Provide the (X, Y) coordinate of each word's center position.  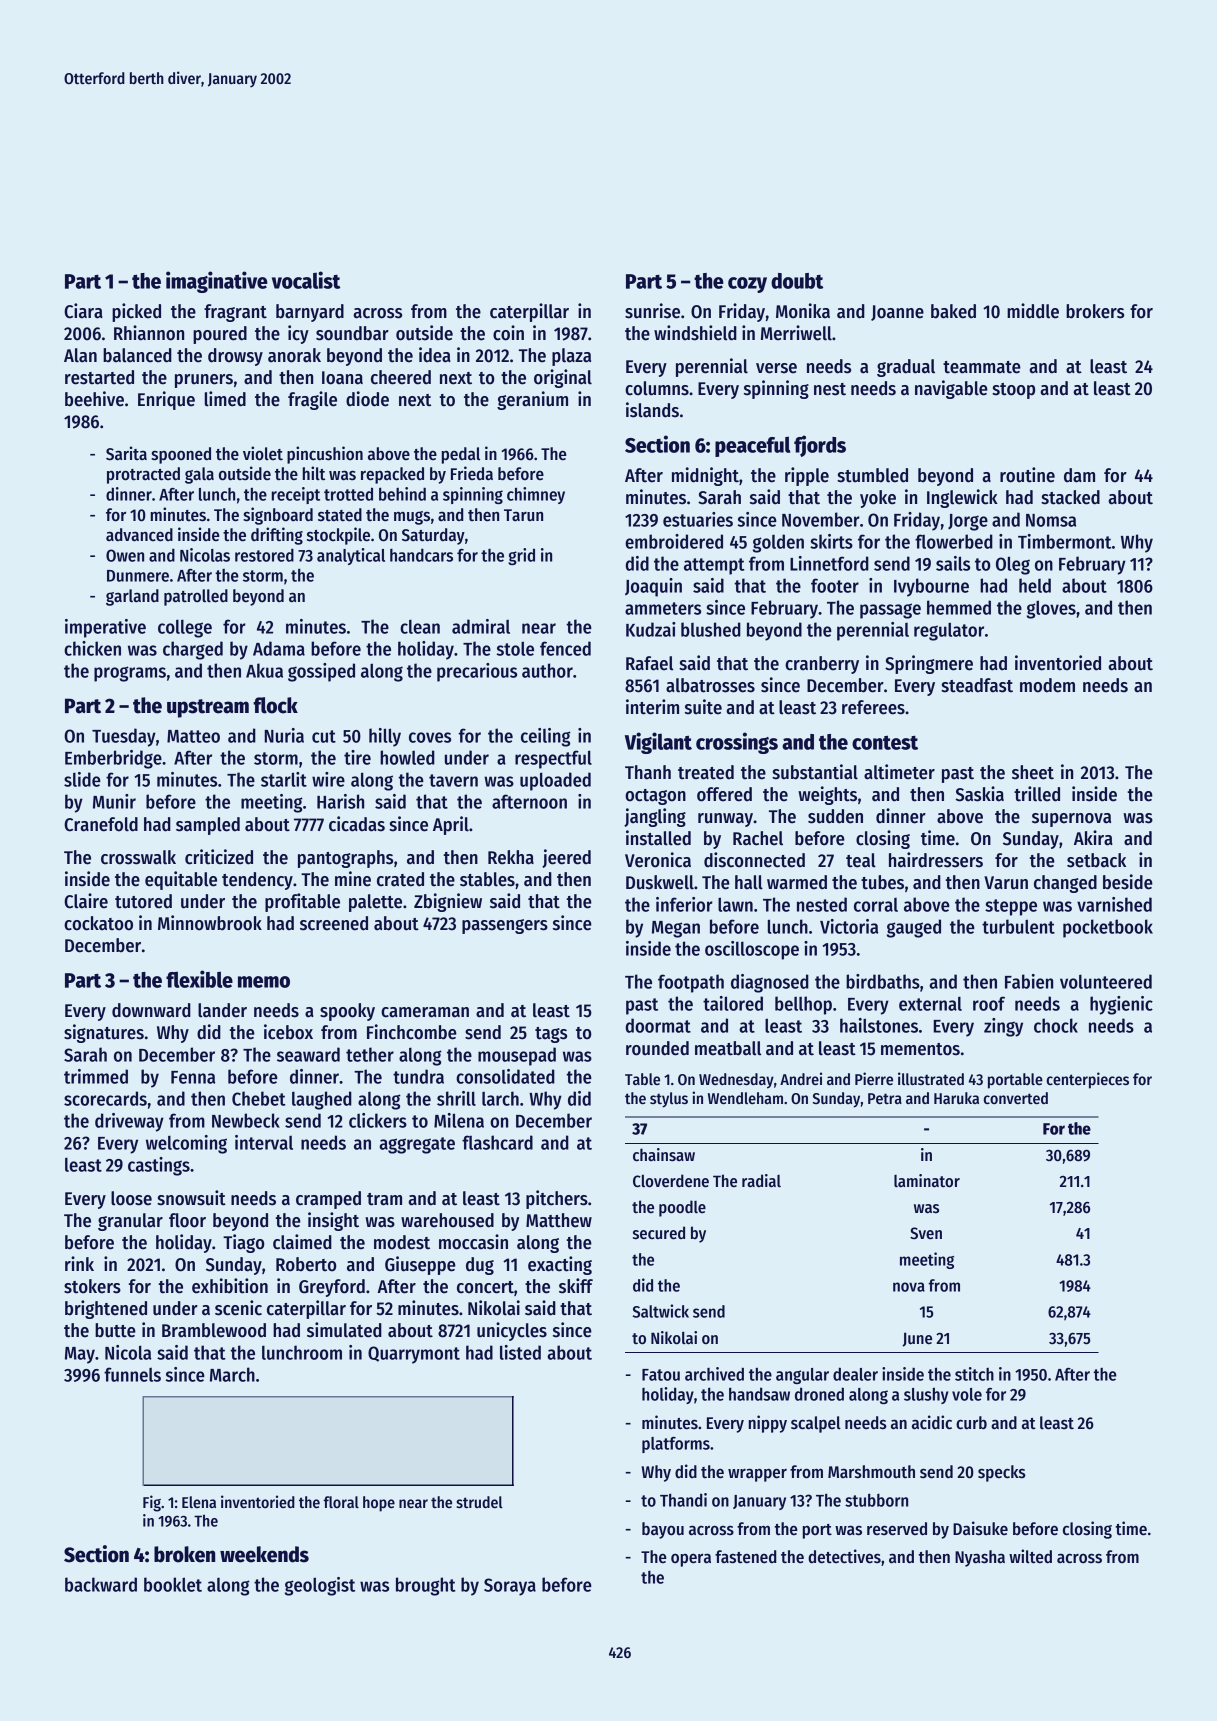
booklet (173, 1584)
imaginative (217, 282)
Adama (279, 648)
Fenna (193, 1077)
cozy (747, 285)
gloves (1051, 609)
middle (1033, 311)
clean (420, 627)
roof (989, 1003)
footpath (691, 983)
